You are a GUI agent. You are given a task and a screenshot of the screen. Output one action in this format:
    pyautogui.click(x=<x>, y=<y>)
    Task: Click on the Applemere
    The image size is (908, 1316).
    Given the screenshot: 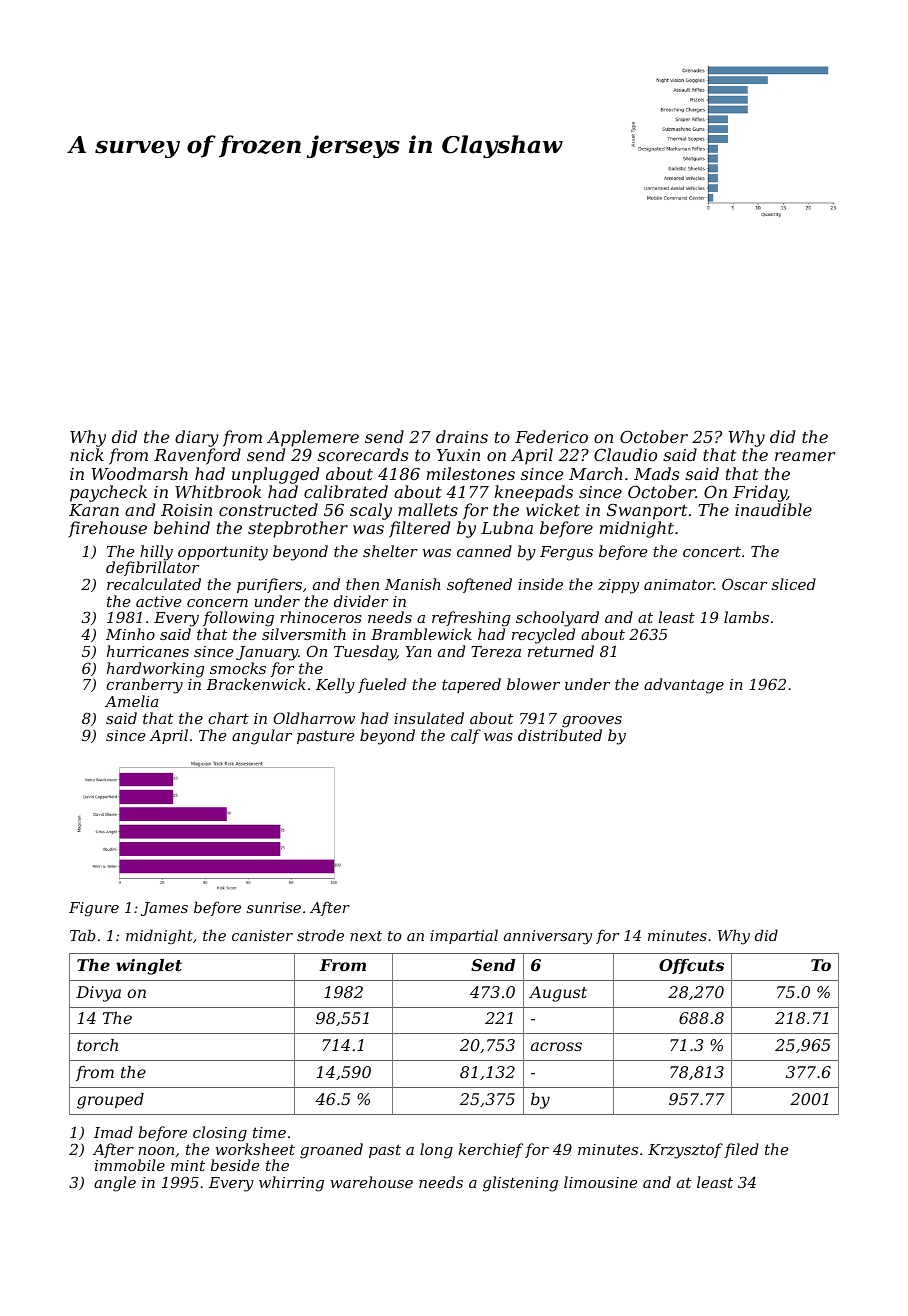 What is the action you would take?
    pyautogui.click(x=313, y=438)
